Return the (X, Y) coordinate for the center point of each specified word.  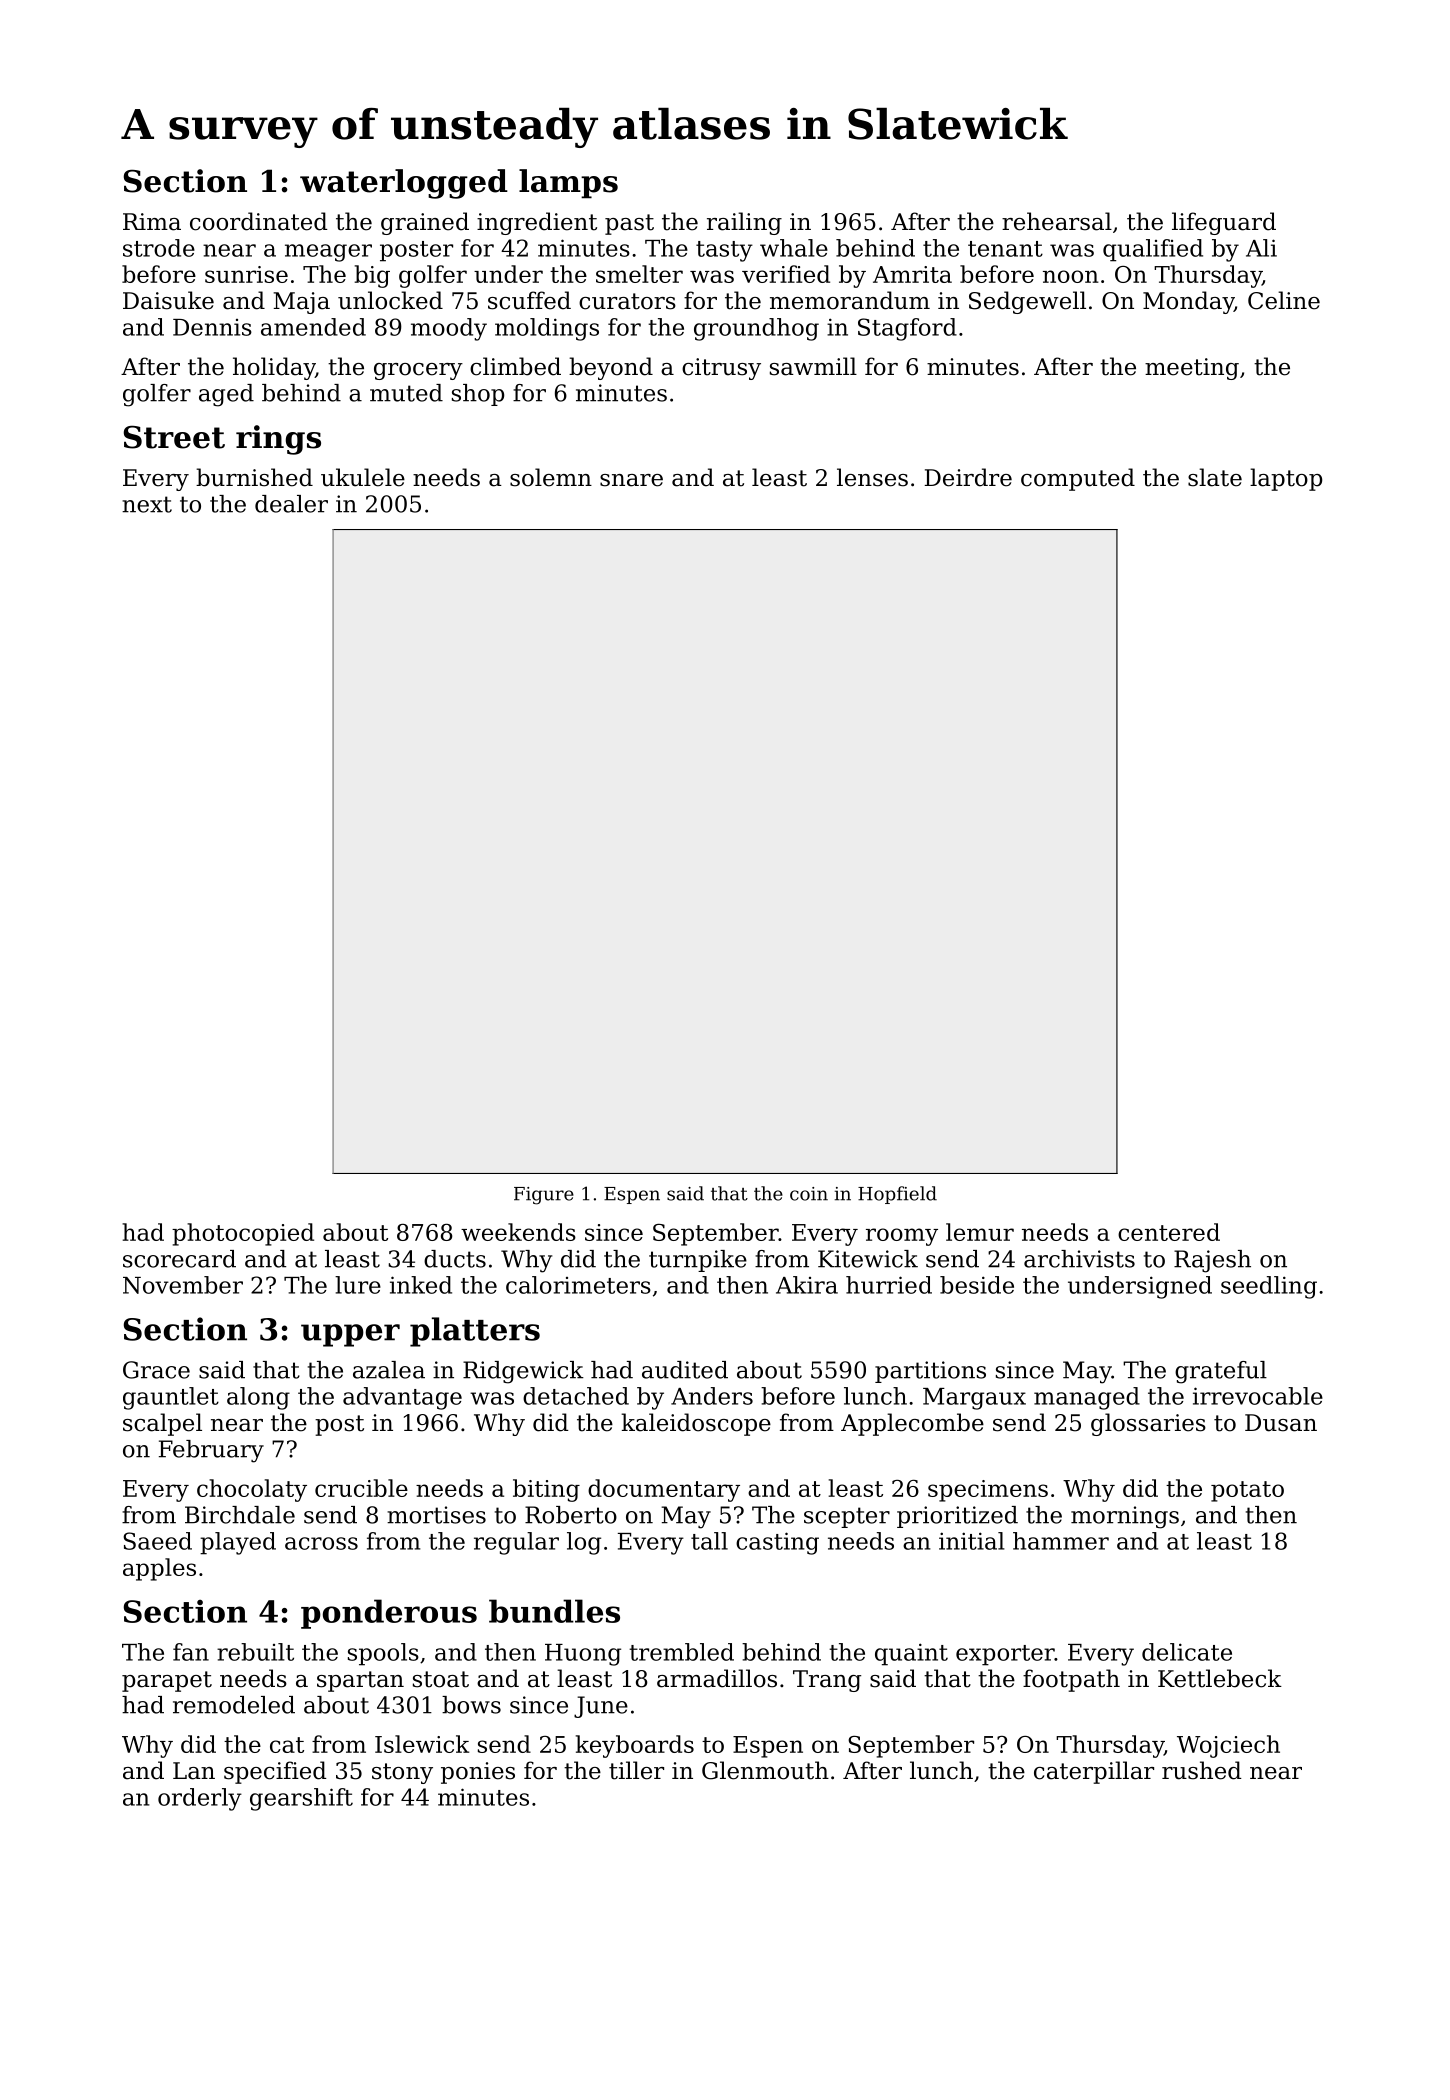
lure (358, 1285)
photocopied (243, 1234)
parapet (167, 1681)
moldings (547, 329)
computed (1078, 479)
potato (1247, 1491)
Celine (1284, 300)
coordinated (259, 221)
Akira (807, 1285)
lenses (872, 477)
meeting (1192, 369)
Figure (544, 1196)
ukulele (363, 477)
